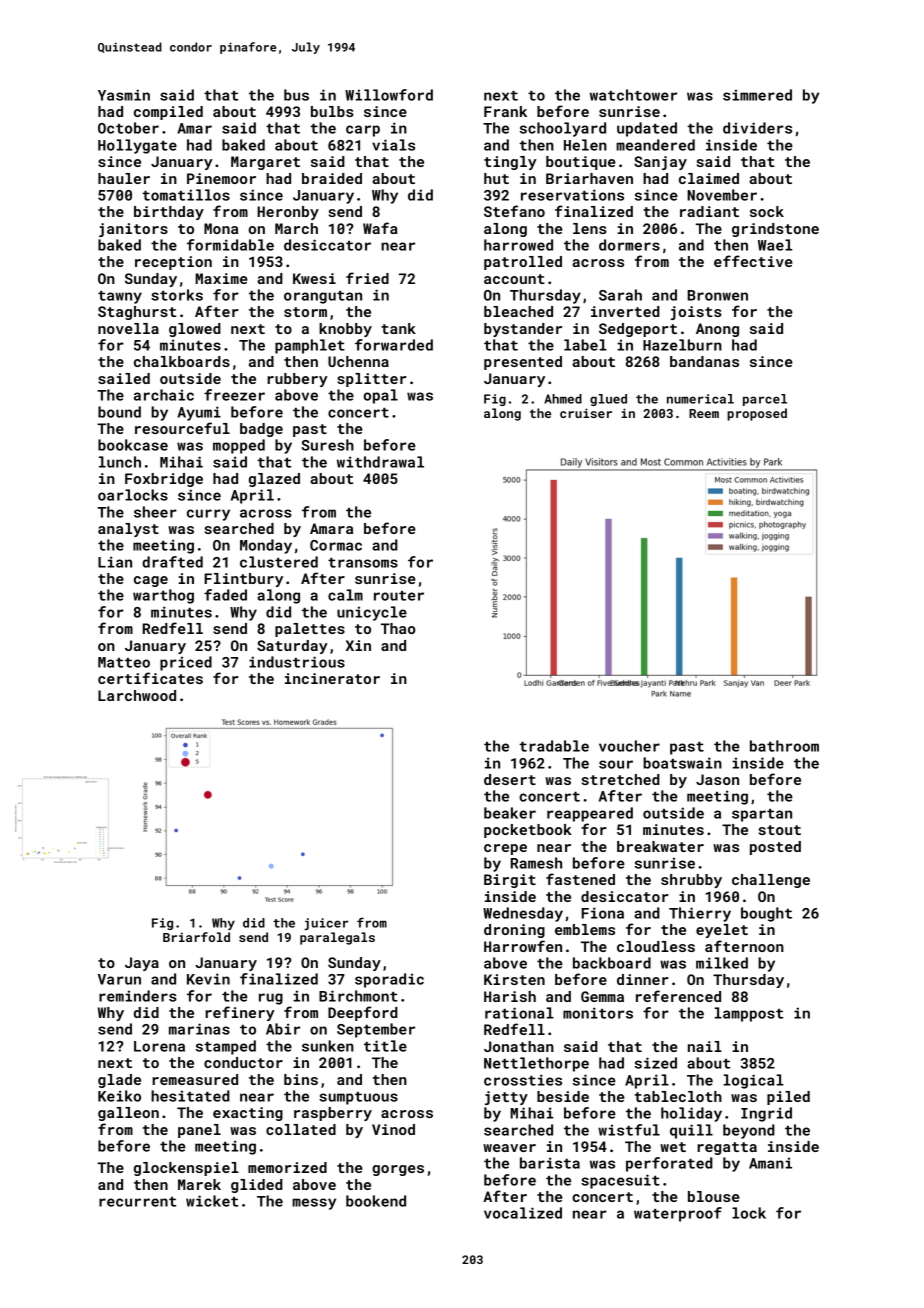  Describe the element at coordinates (288, 213) in the image. I see `Heronby` at that location.
